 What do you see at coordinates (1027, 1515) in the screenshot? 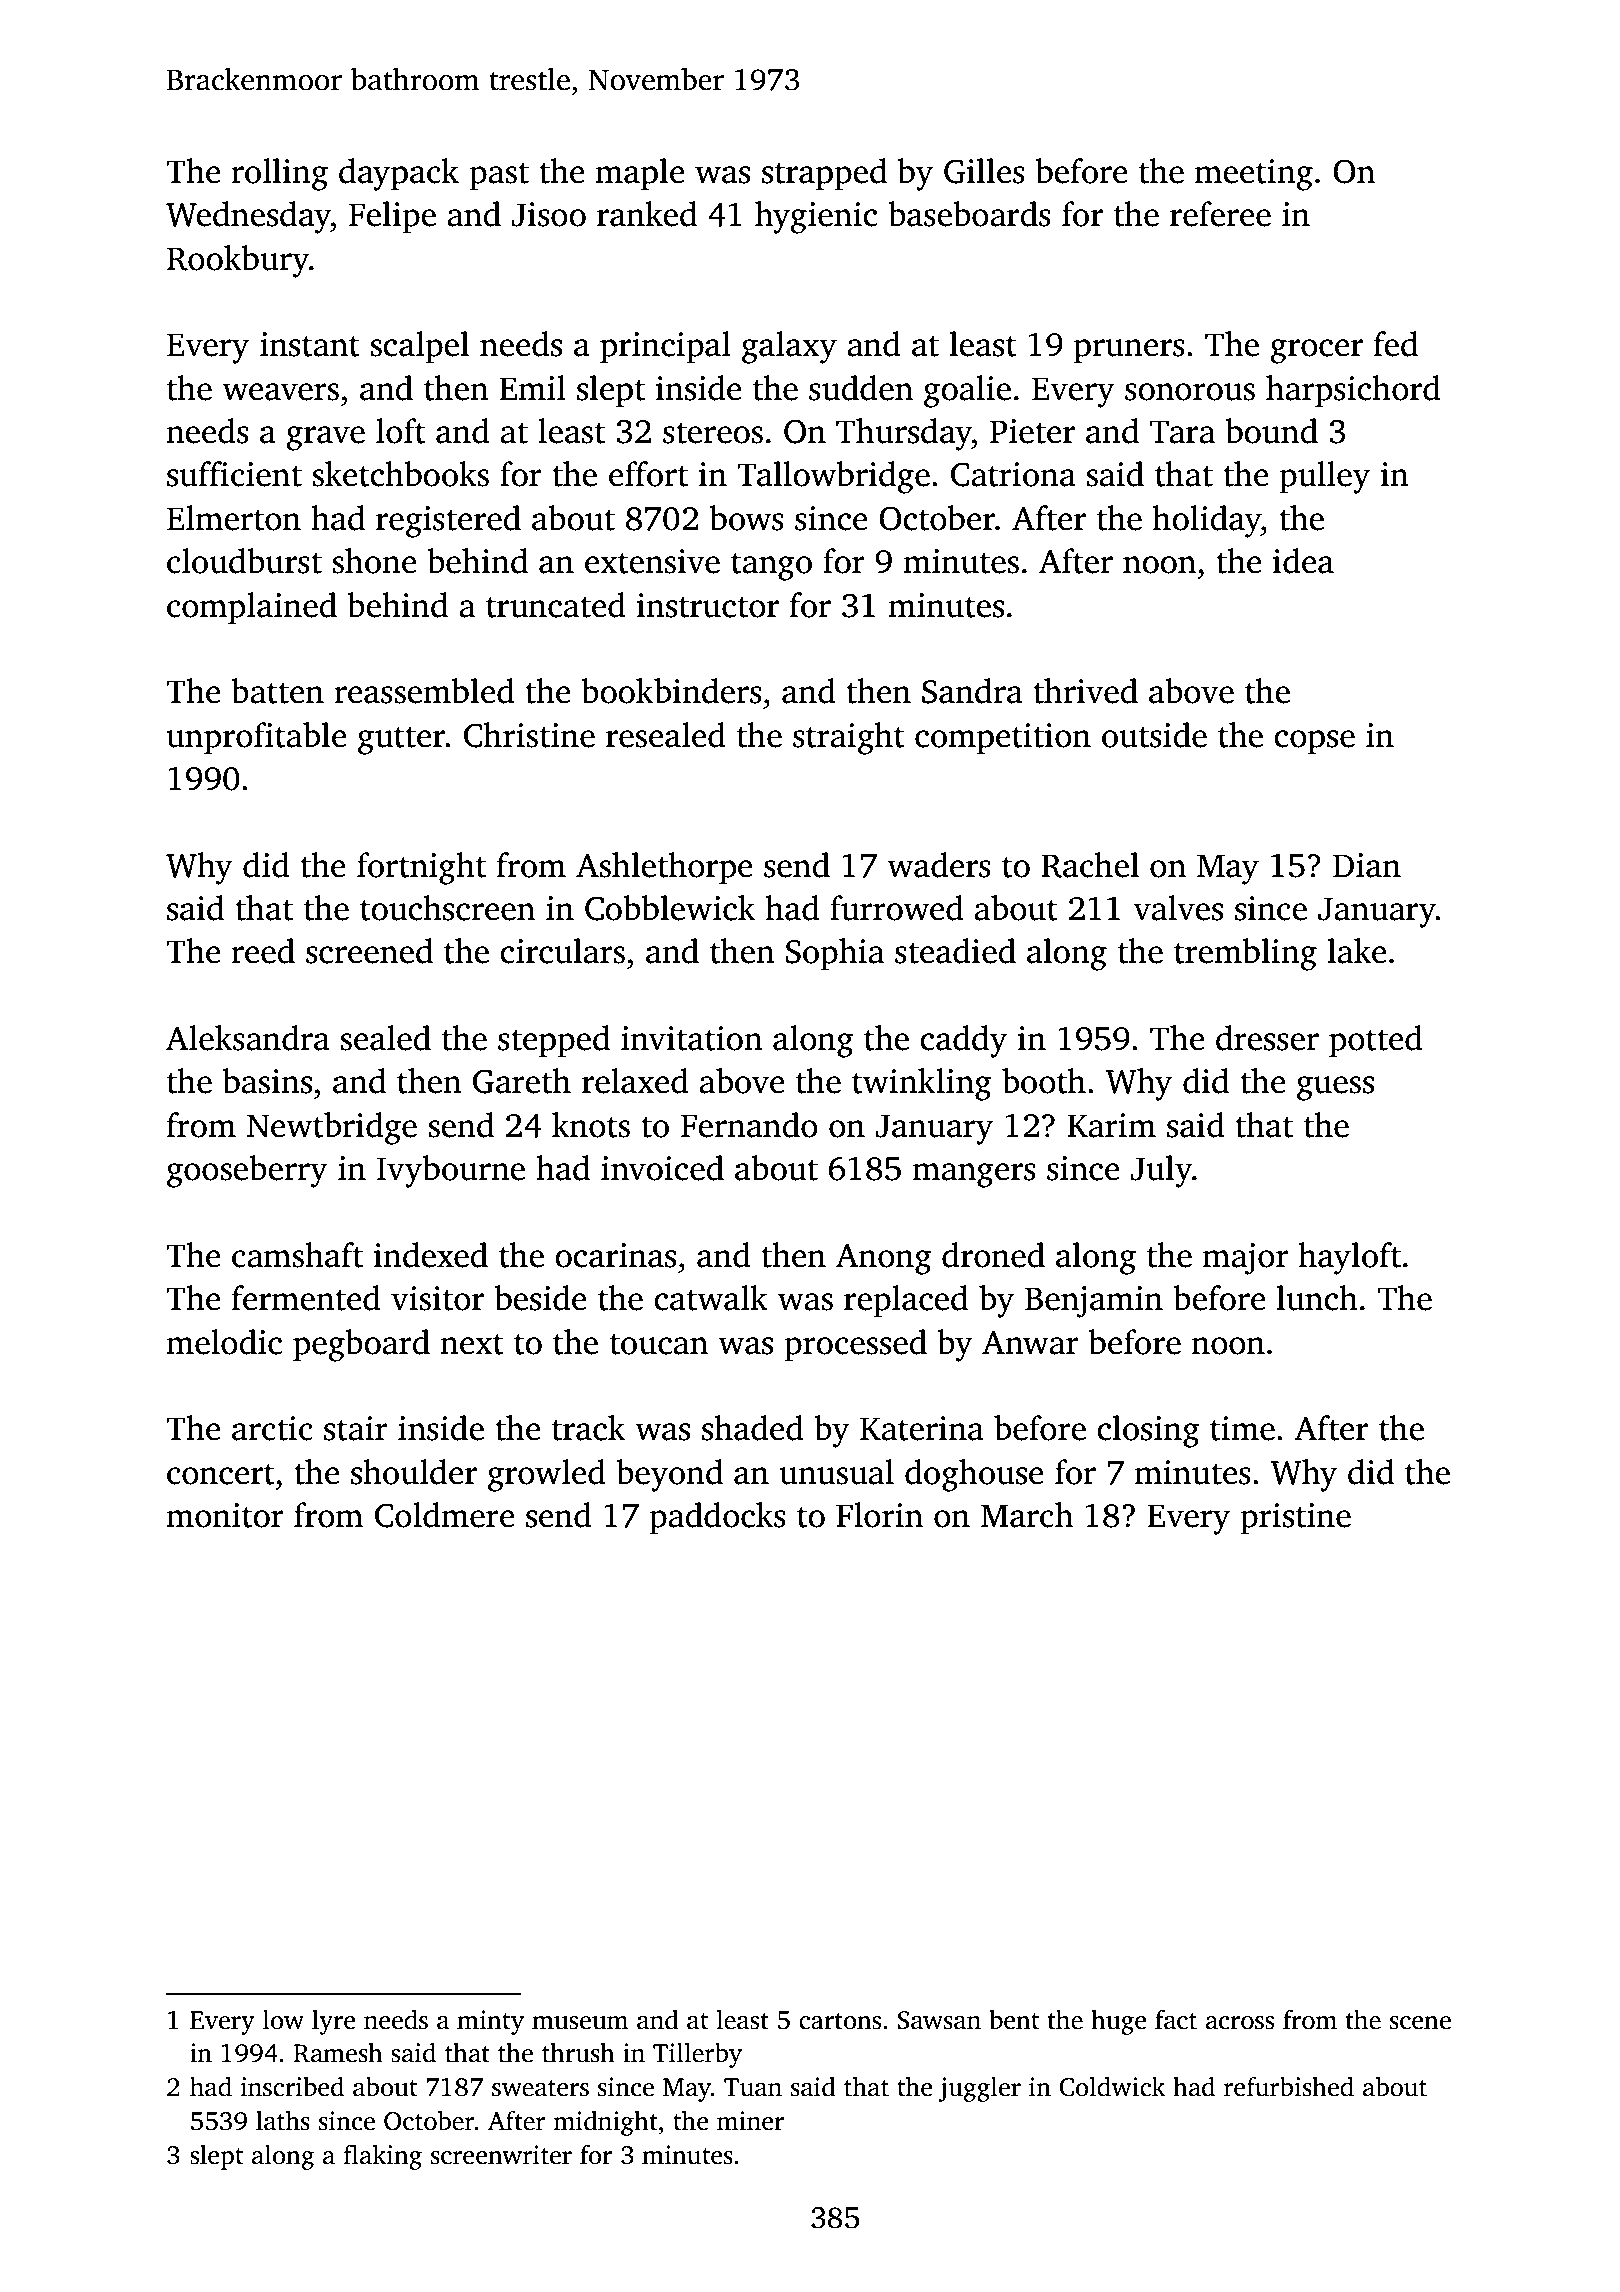
I see `March` at bounding box center [1027, 1515].
